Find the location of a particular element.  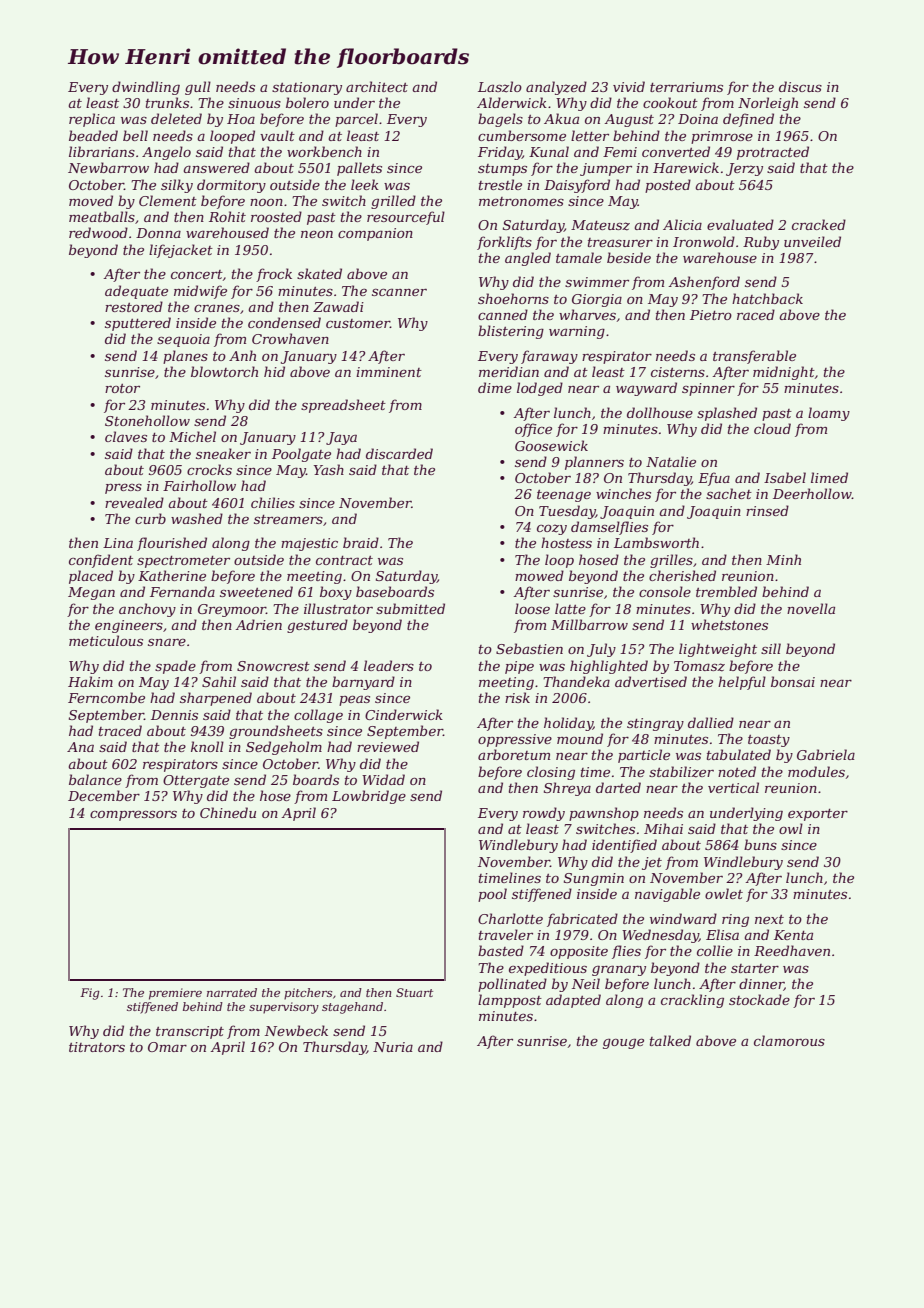

Goosewick is located at coordinates (551, 445).
